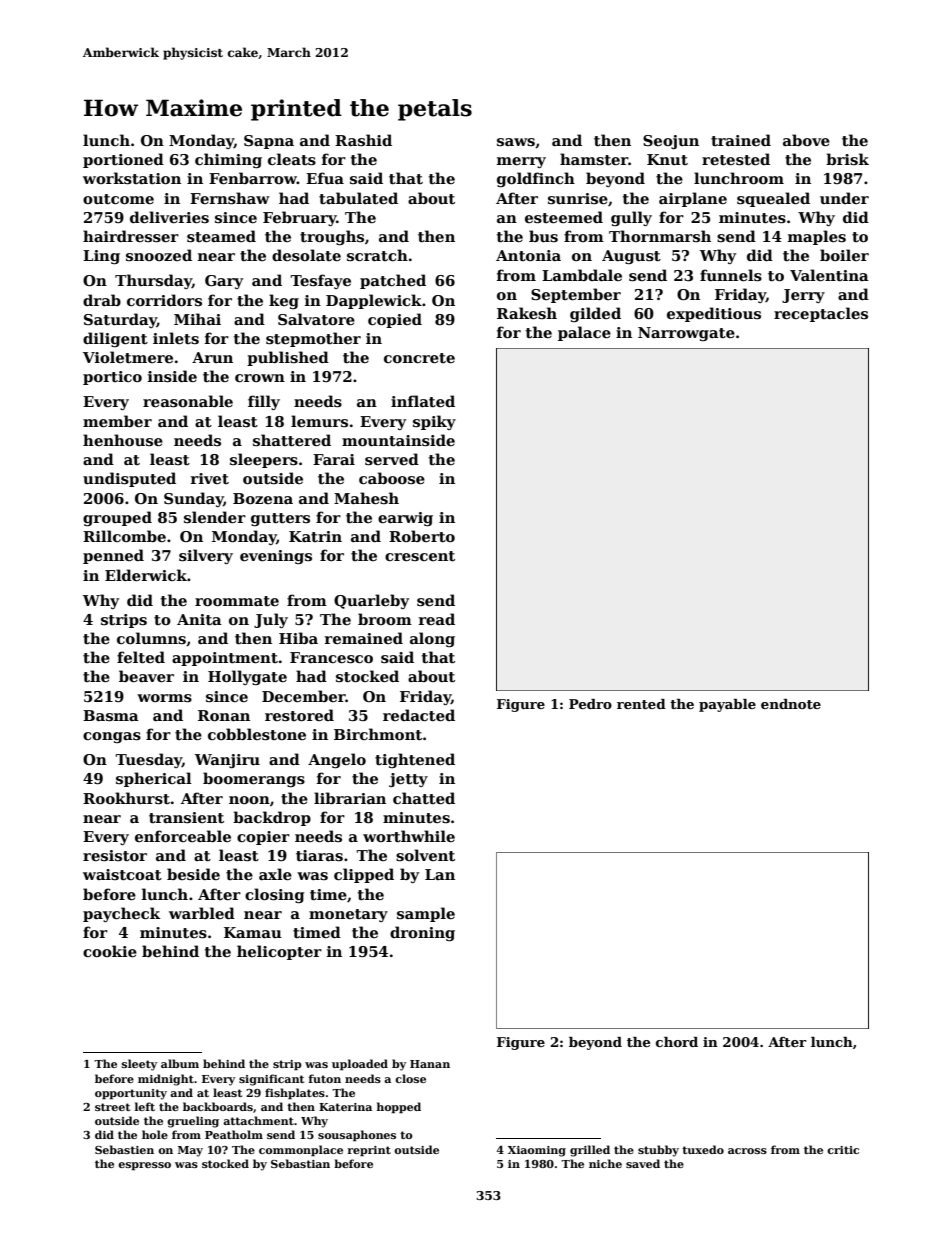 Image resolution: width=952 pixels, height=1233 pixels. Describe the element at coordinates (123, 160) in the image. I see `portioned` at that location.
